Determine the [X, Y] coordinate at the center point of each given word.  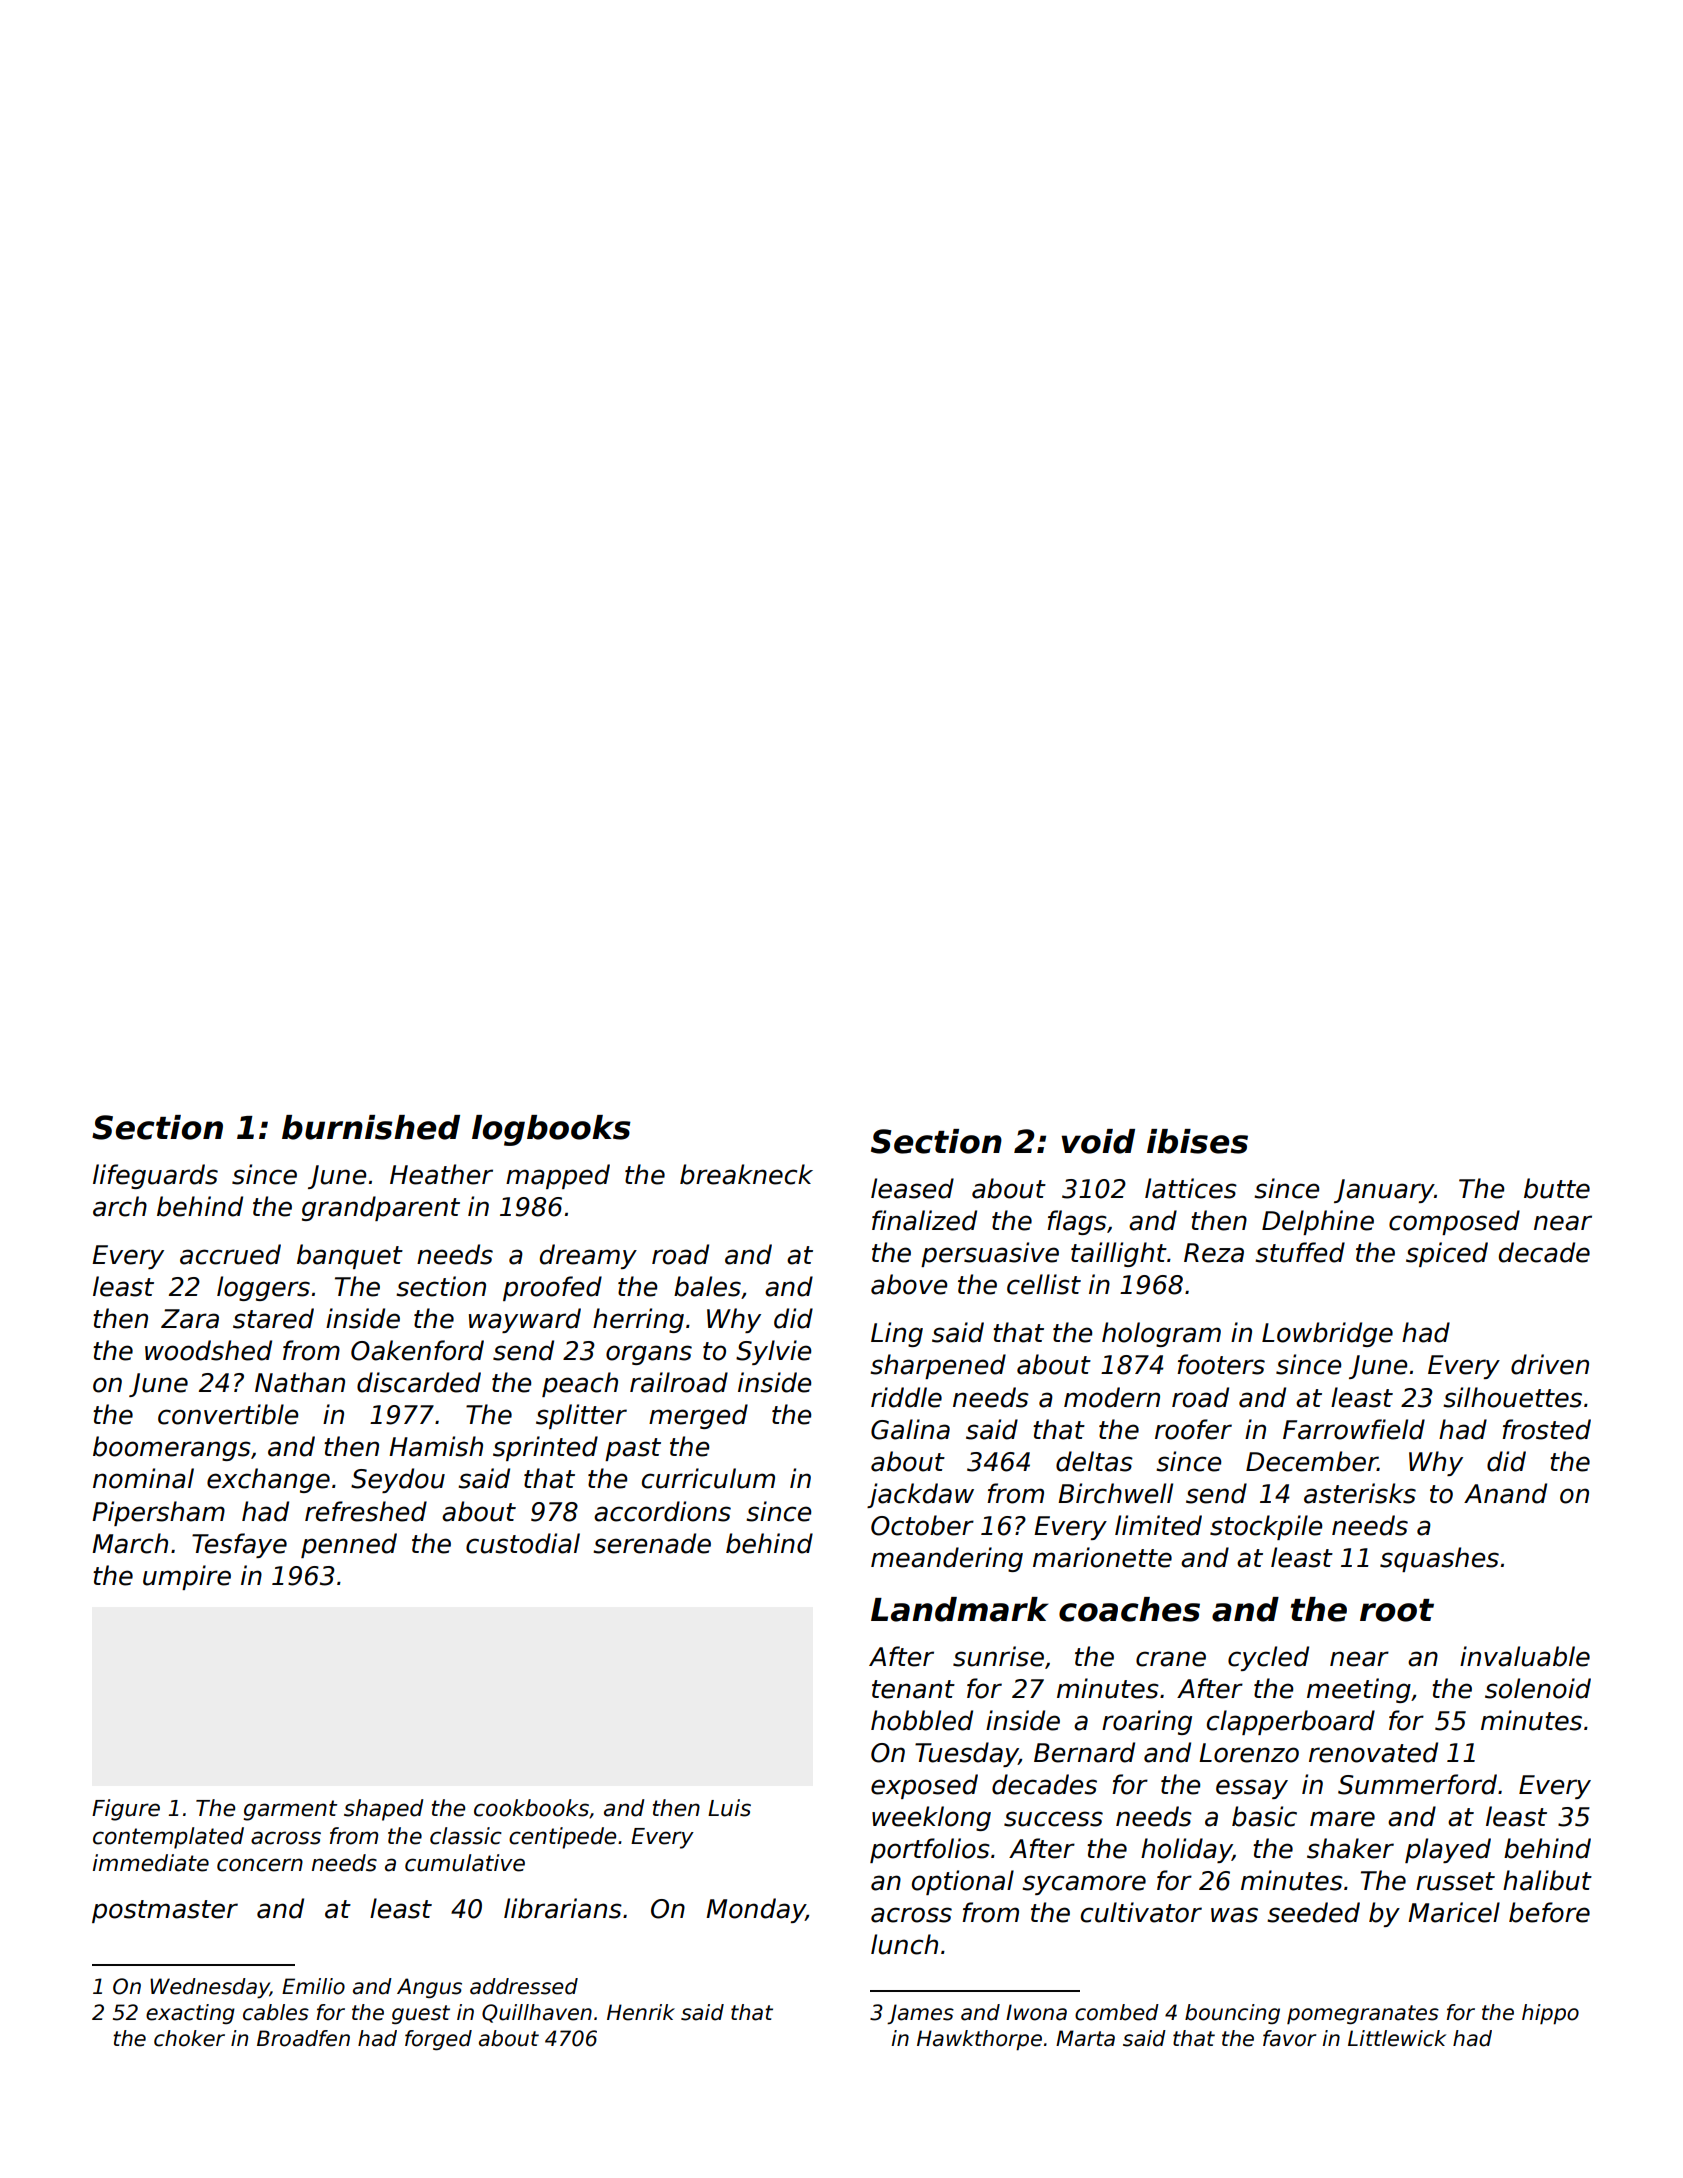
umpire [187, 1577]
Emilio [313, 1986]
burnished [371, 1127]
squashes [1439, 1559]
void [1098, 1141]
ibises [1197, 1141]
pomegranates [1363, 2015]
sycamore [1084, 1885]
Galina [910, 1429]
